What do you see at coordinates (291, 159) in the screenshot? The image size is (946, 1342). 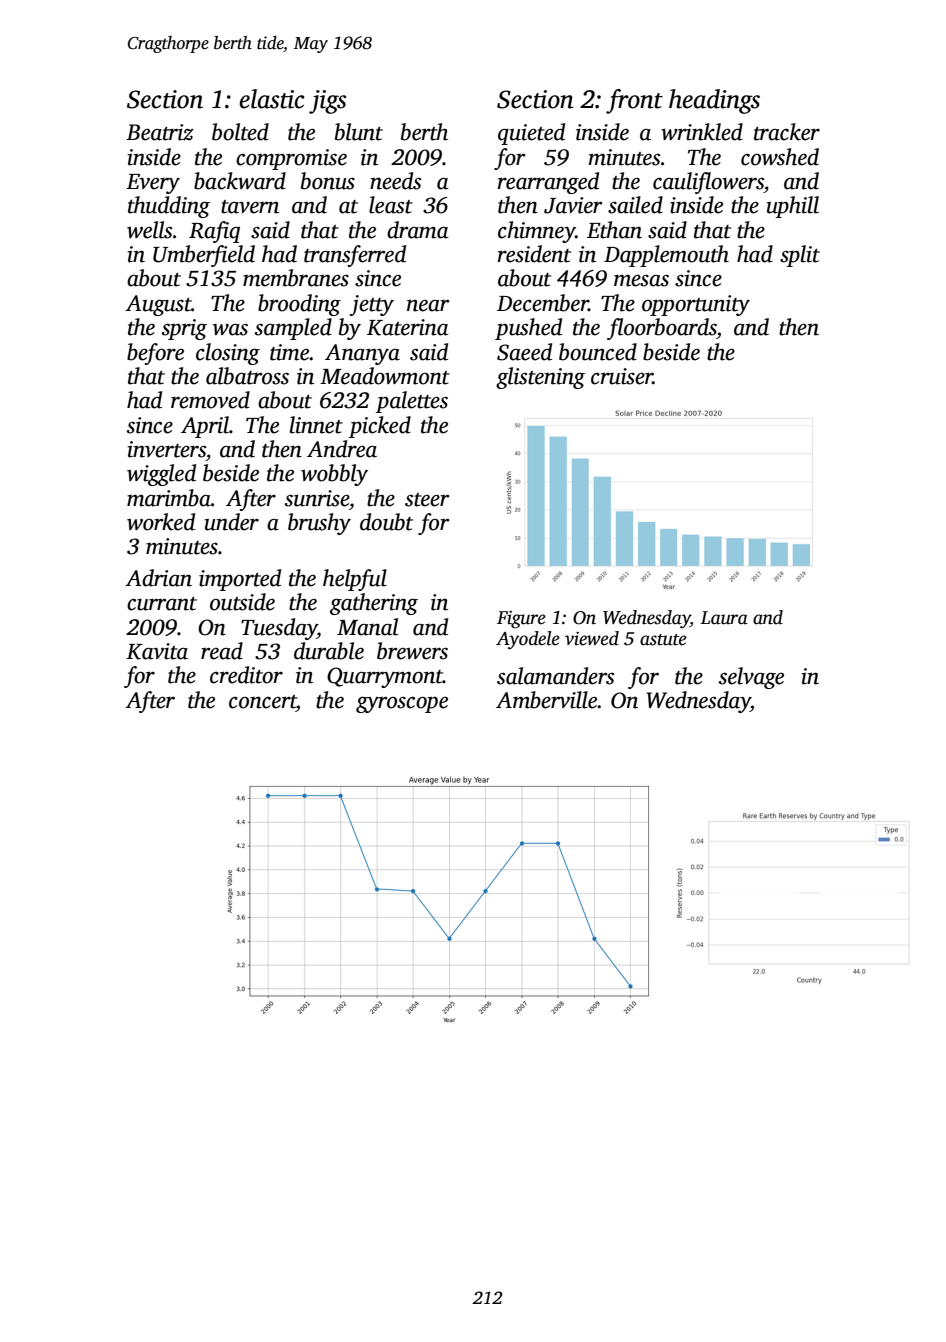 I see `compromise` at bounding box center [291, 159].
